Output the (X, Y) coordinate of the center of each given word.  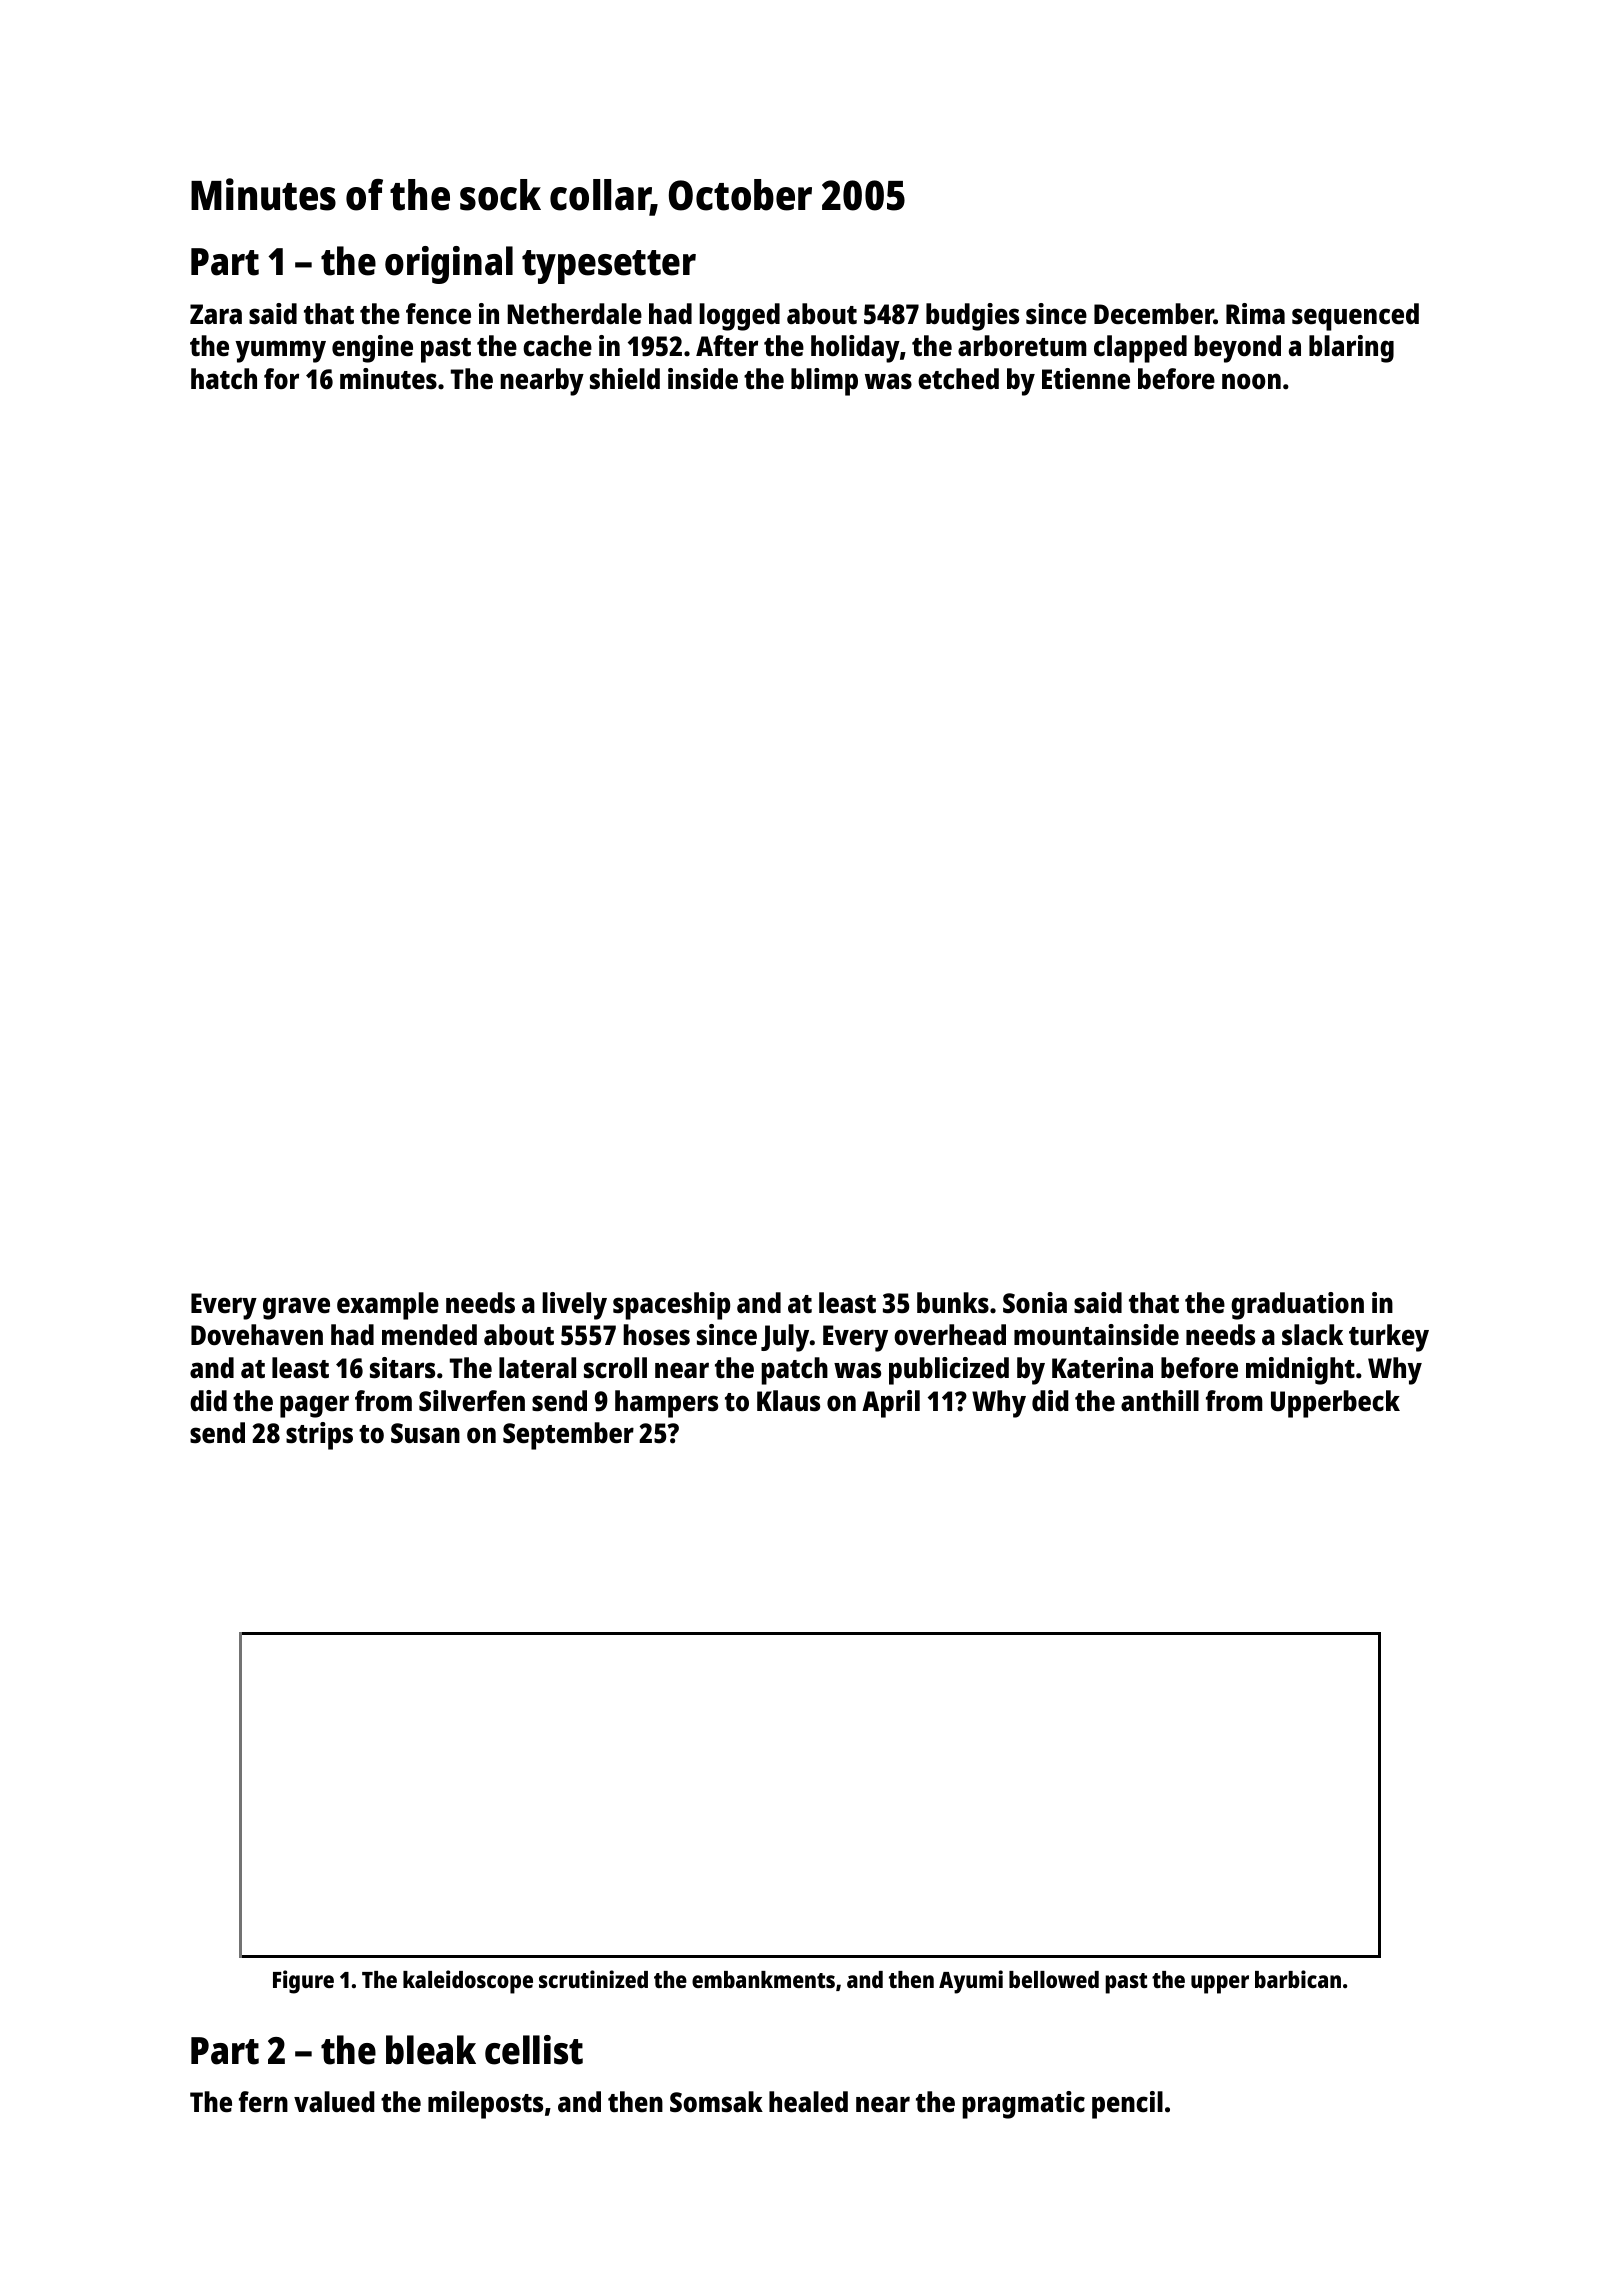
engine (372, 349)
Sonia (1035, 1302)
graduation (1297, 1306)
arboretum (1022, 345)
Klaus (788, 1400)
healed (808, 2102)
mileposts (485, 2105)
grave (296, 1308)
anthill (1160, 1400)
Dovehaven (257, 1335)
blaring (1351, 349)
